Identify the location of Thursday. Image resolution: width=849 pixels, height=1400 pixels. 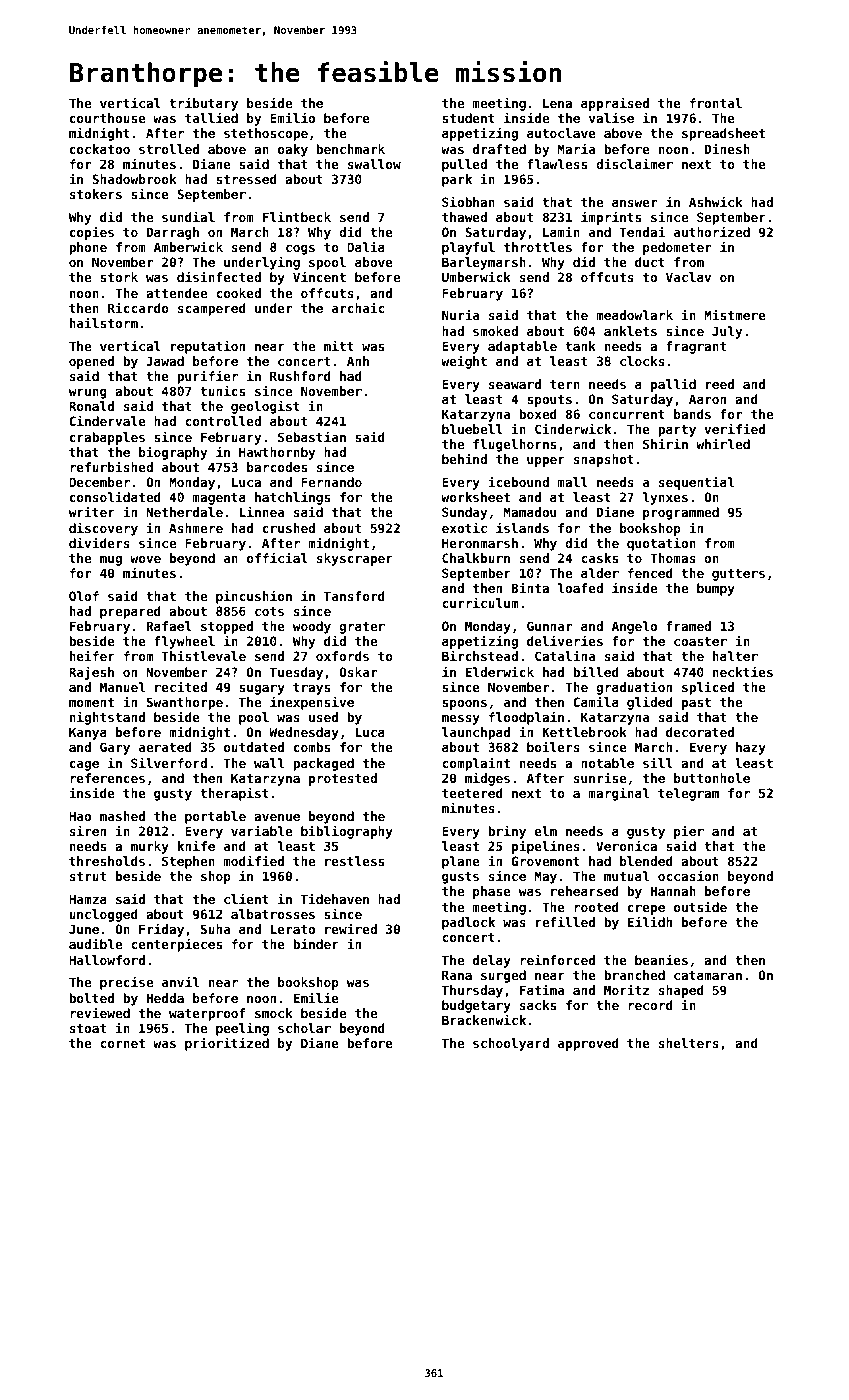
(472, 991).
